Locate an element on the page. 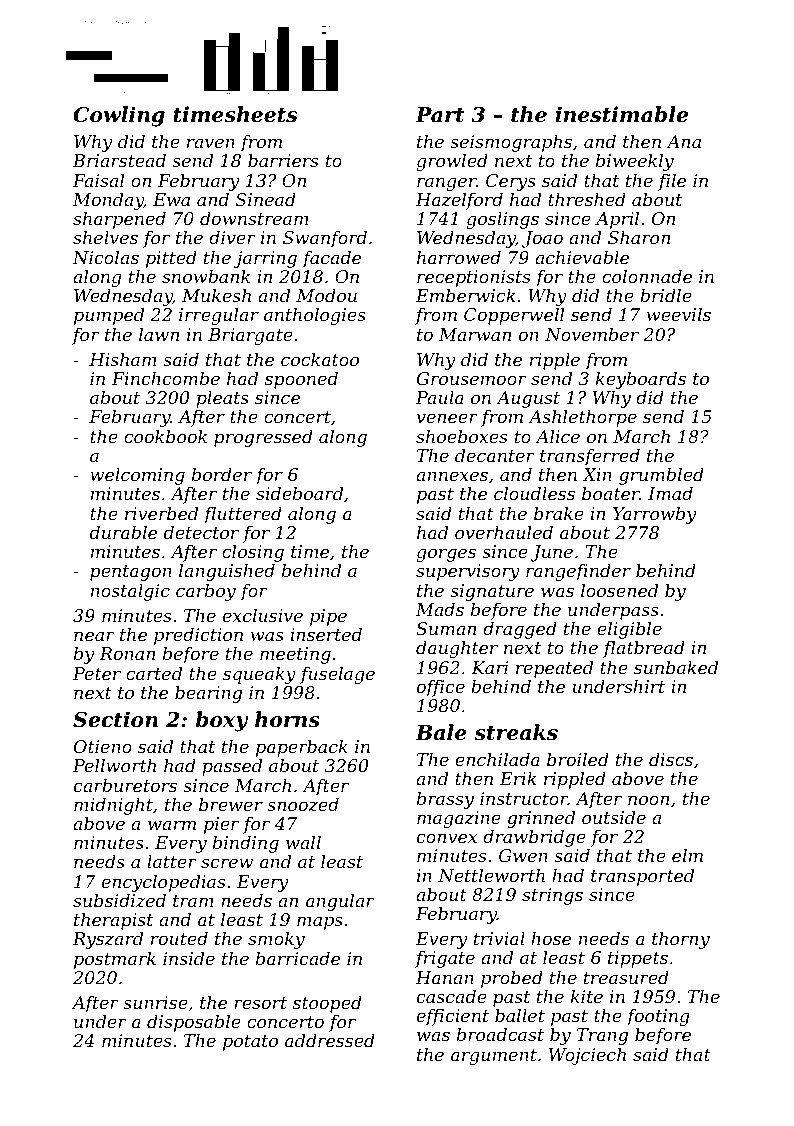 The width and height of the document is (794, 1126). angular is located at coordinates (340, 902).
